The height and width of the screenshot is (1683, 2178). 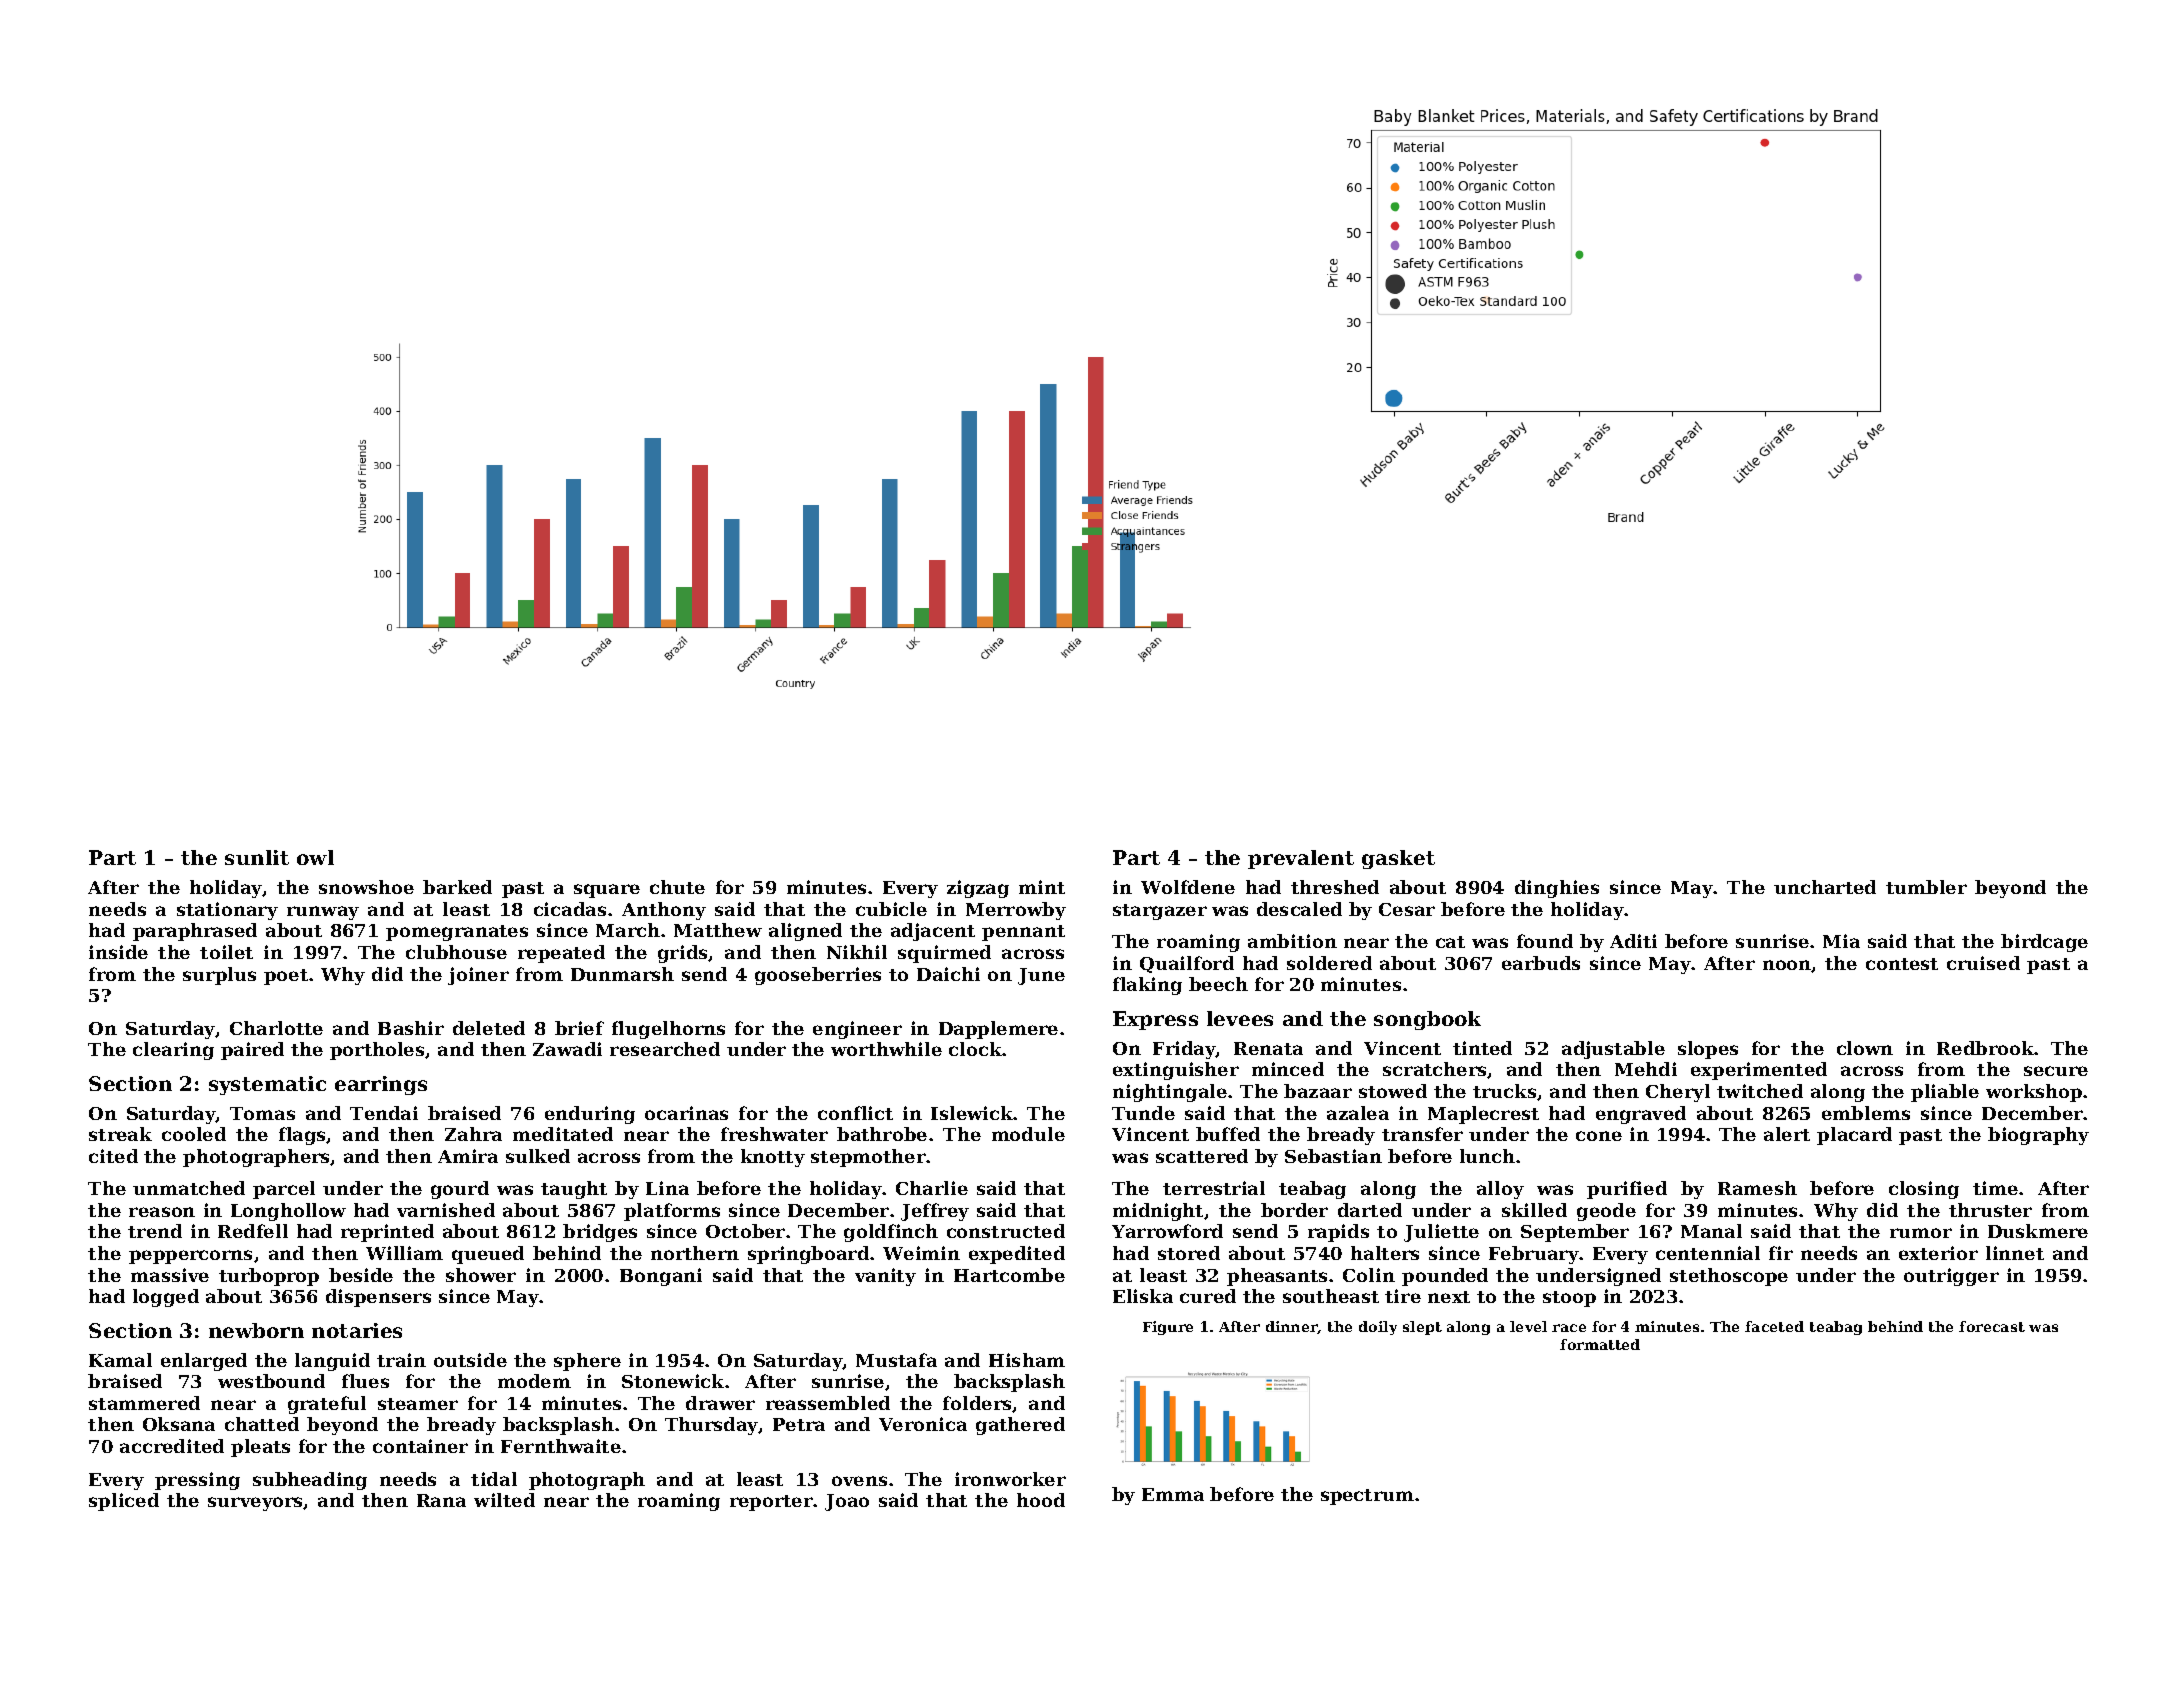 I want to click on massive, so click(x=170, y=1275).
